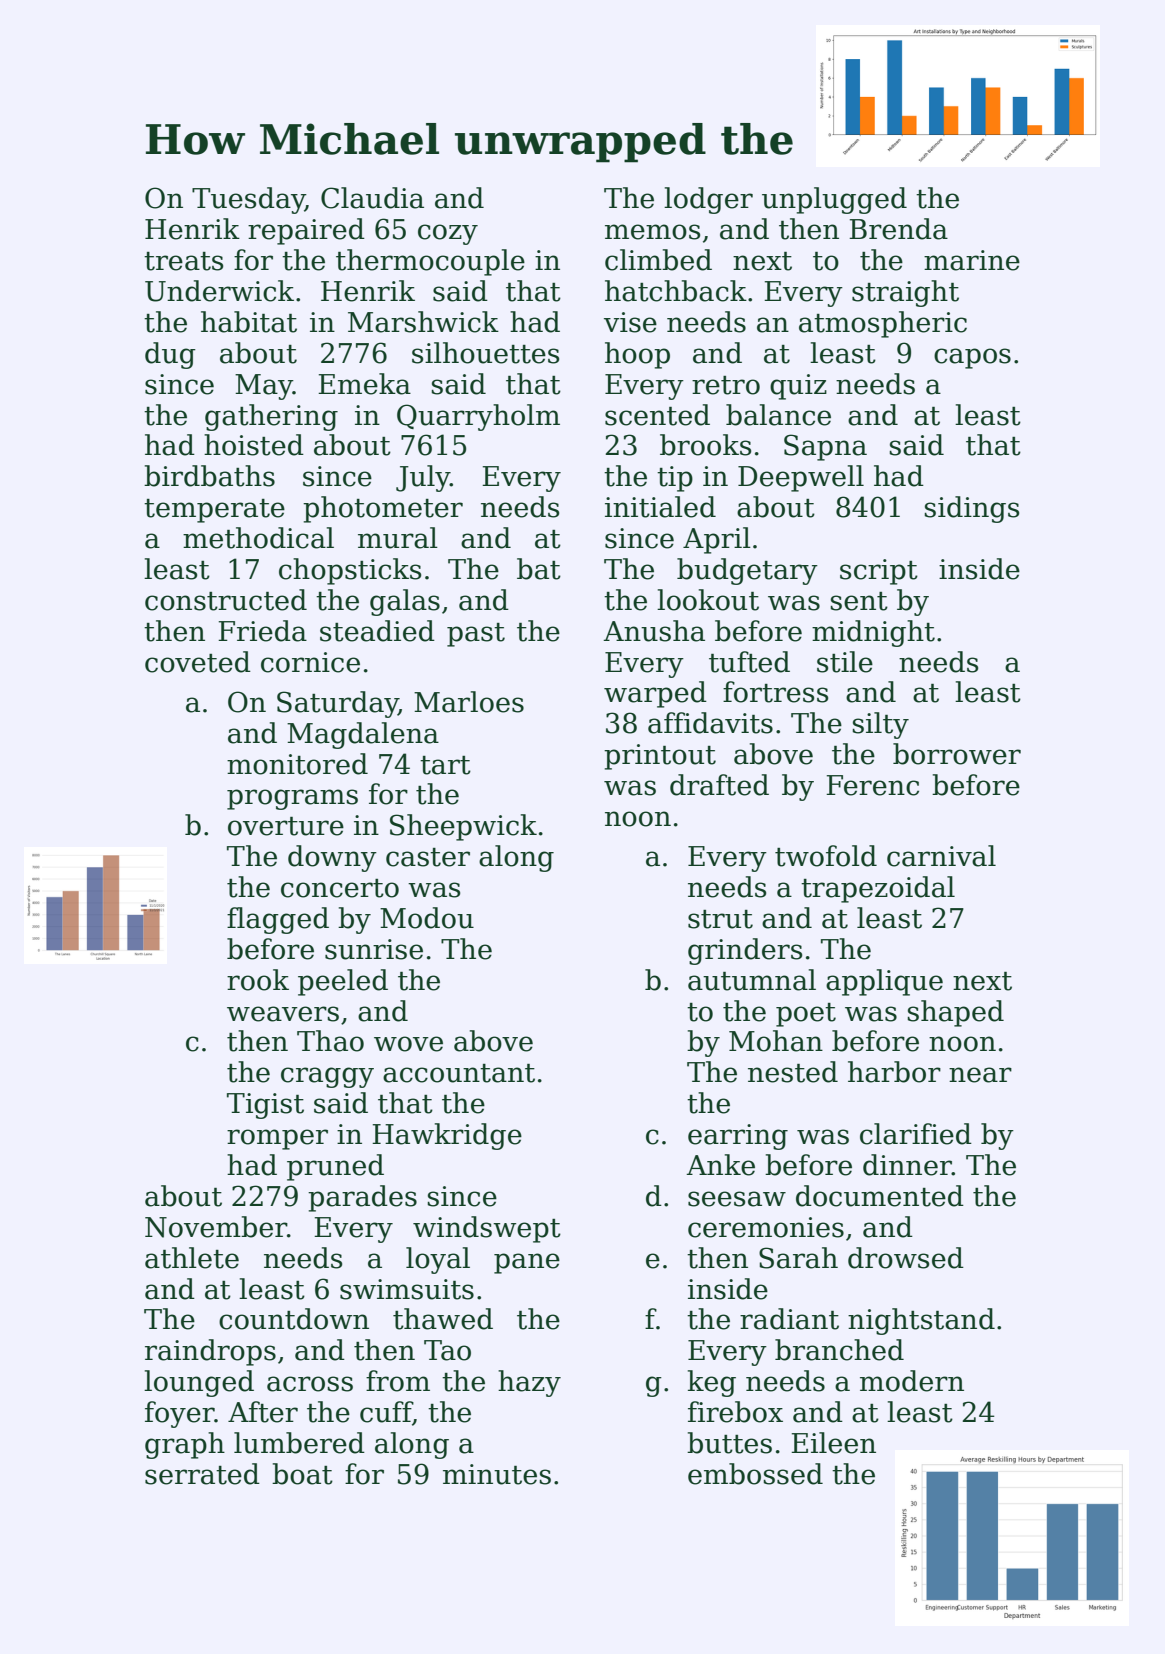 Image resolution: width=1165 pixels, height=1654 pixels. What do you see at coordinates (972, 358) in the screenshot?
I see `capos` at bounding box center [972, 358].
